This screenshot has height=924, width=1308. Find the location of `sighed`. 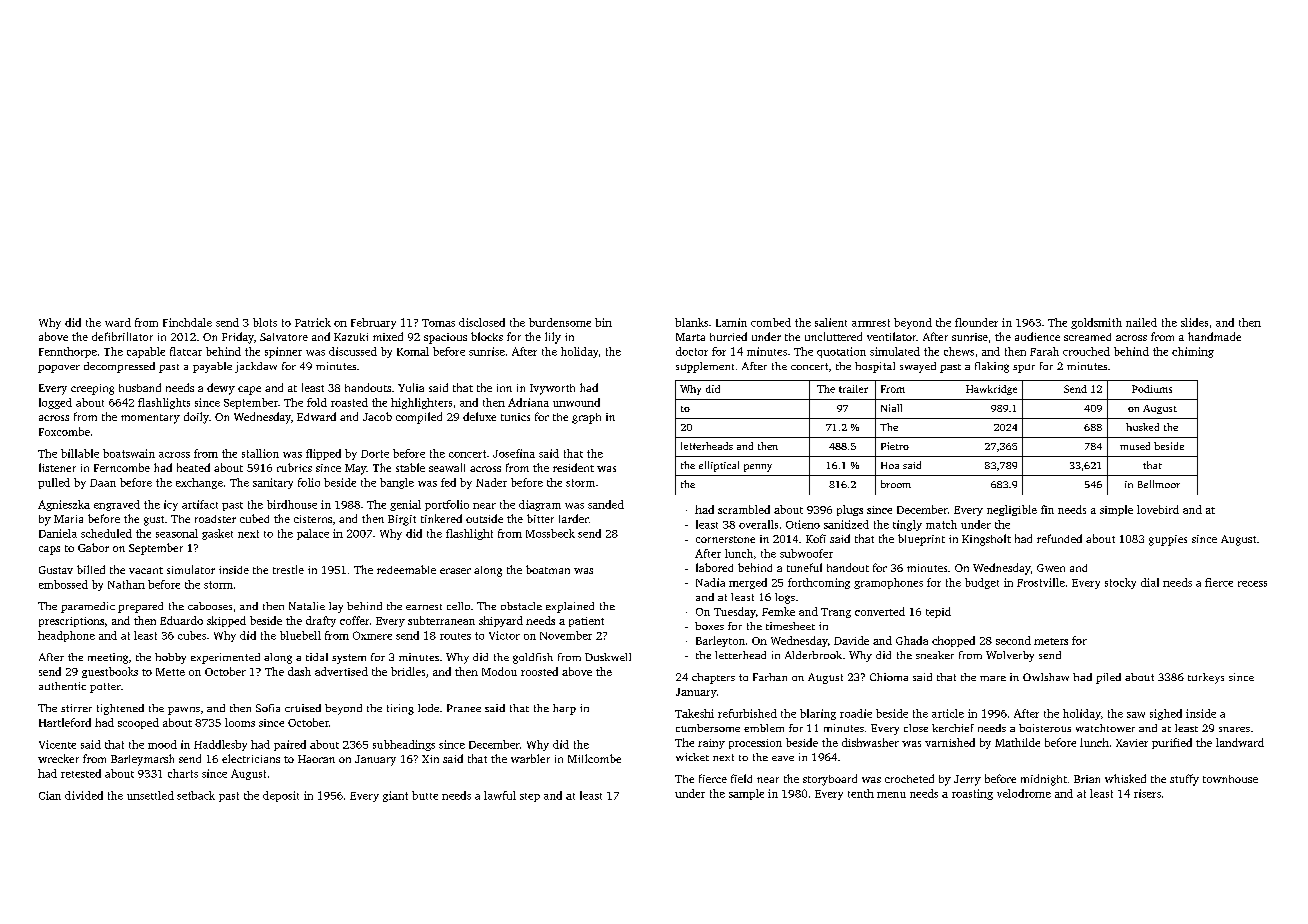

sighed is located at coordinates (1166, 714).
